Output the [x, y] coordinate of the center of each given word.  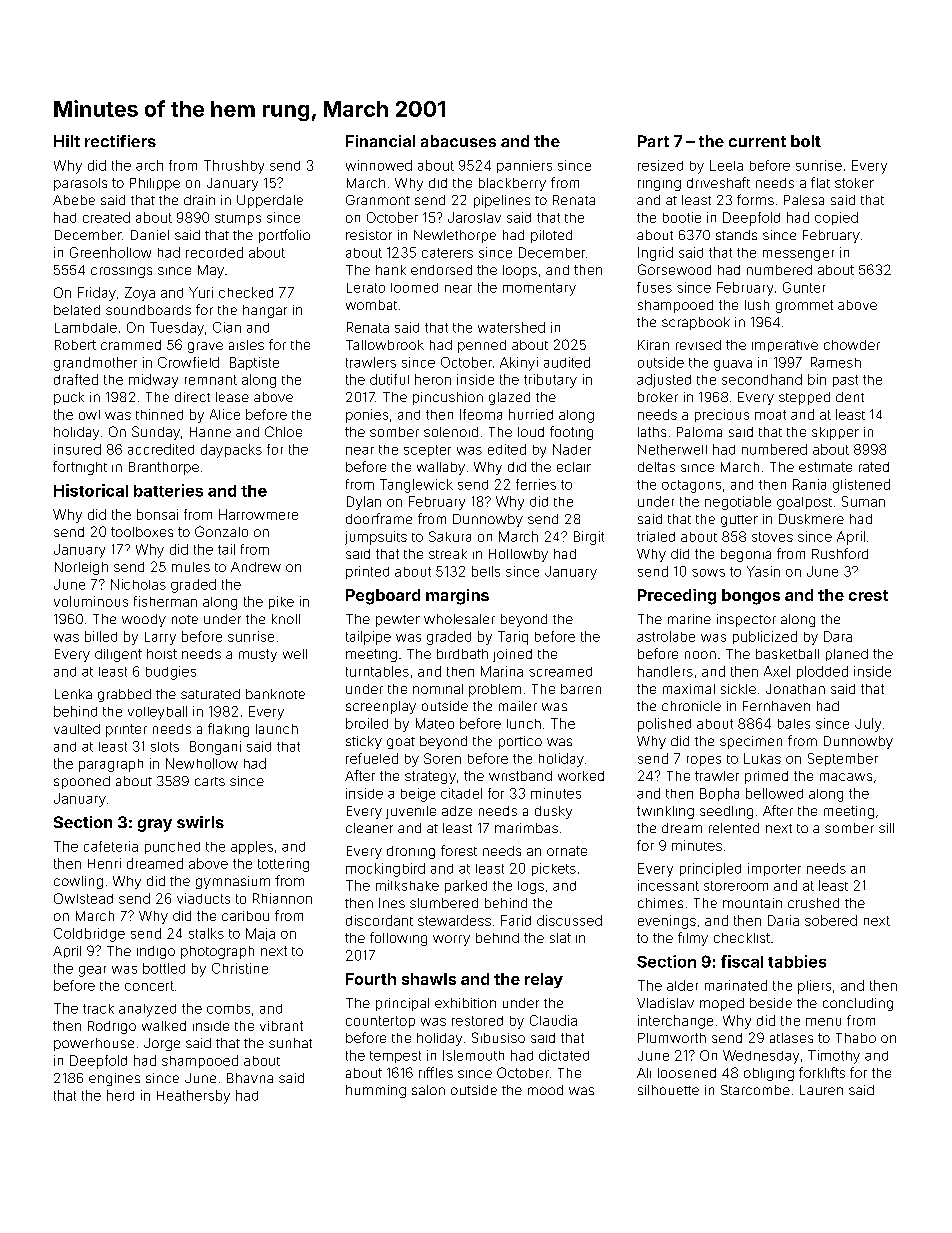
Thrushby [234, 167]
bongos [751, 597]
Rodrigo [112, 1027]
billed [101, 636]
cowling [78, 882]
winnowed [379, 165]
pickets [554, 869]
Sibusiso [498, 1037]
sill [886, 828]
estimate [825, 467]
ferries [536, 484]
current [757, 141]
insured [77, 449]
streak [448, 554]
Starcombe [755, 1090]
